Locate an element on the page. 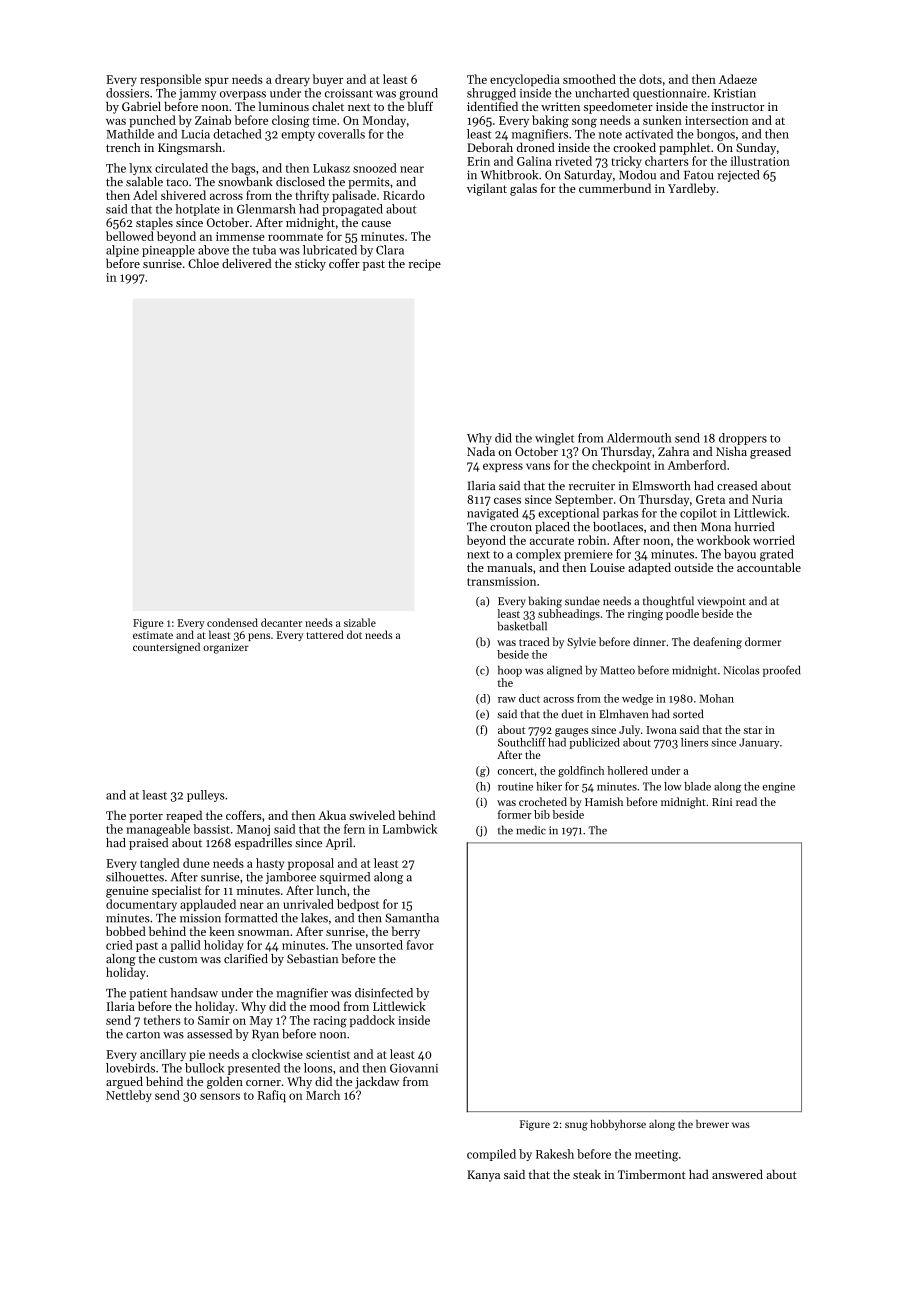 This document has width=908, height=1316. bellowed is located at coordinates (130, 236).
